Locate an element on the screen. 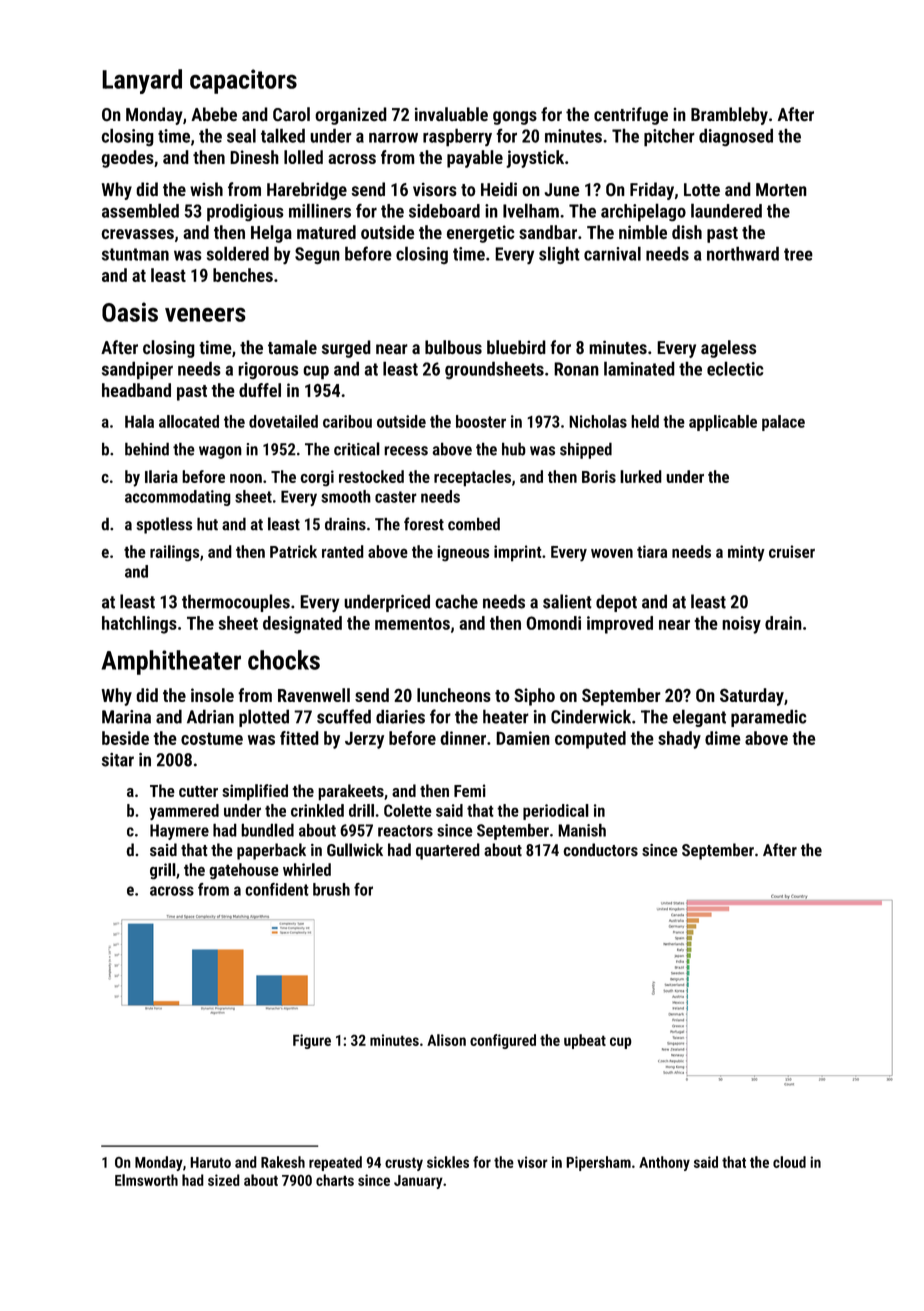 This screenshot has height=1311, width=924. tamale is located at coordinates (292, 347).
